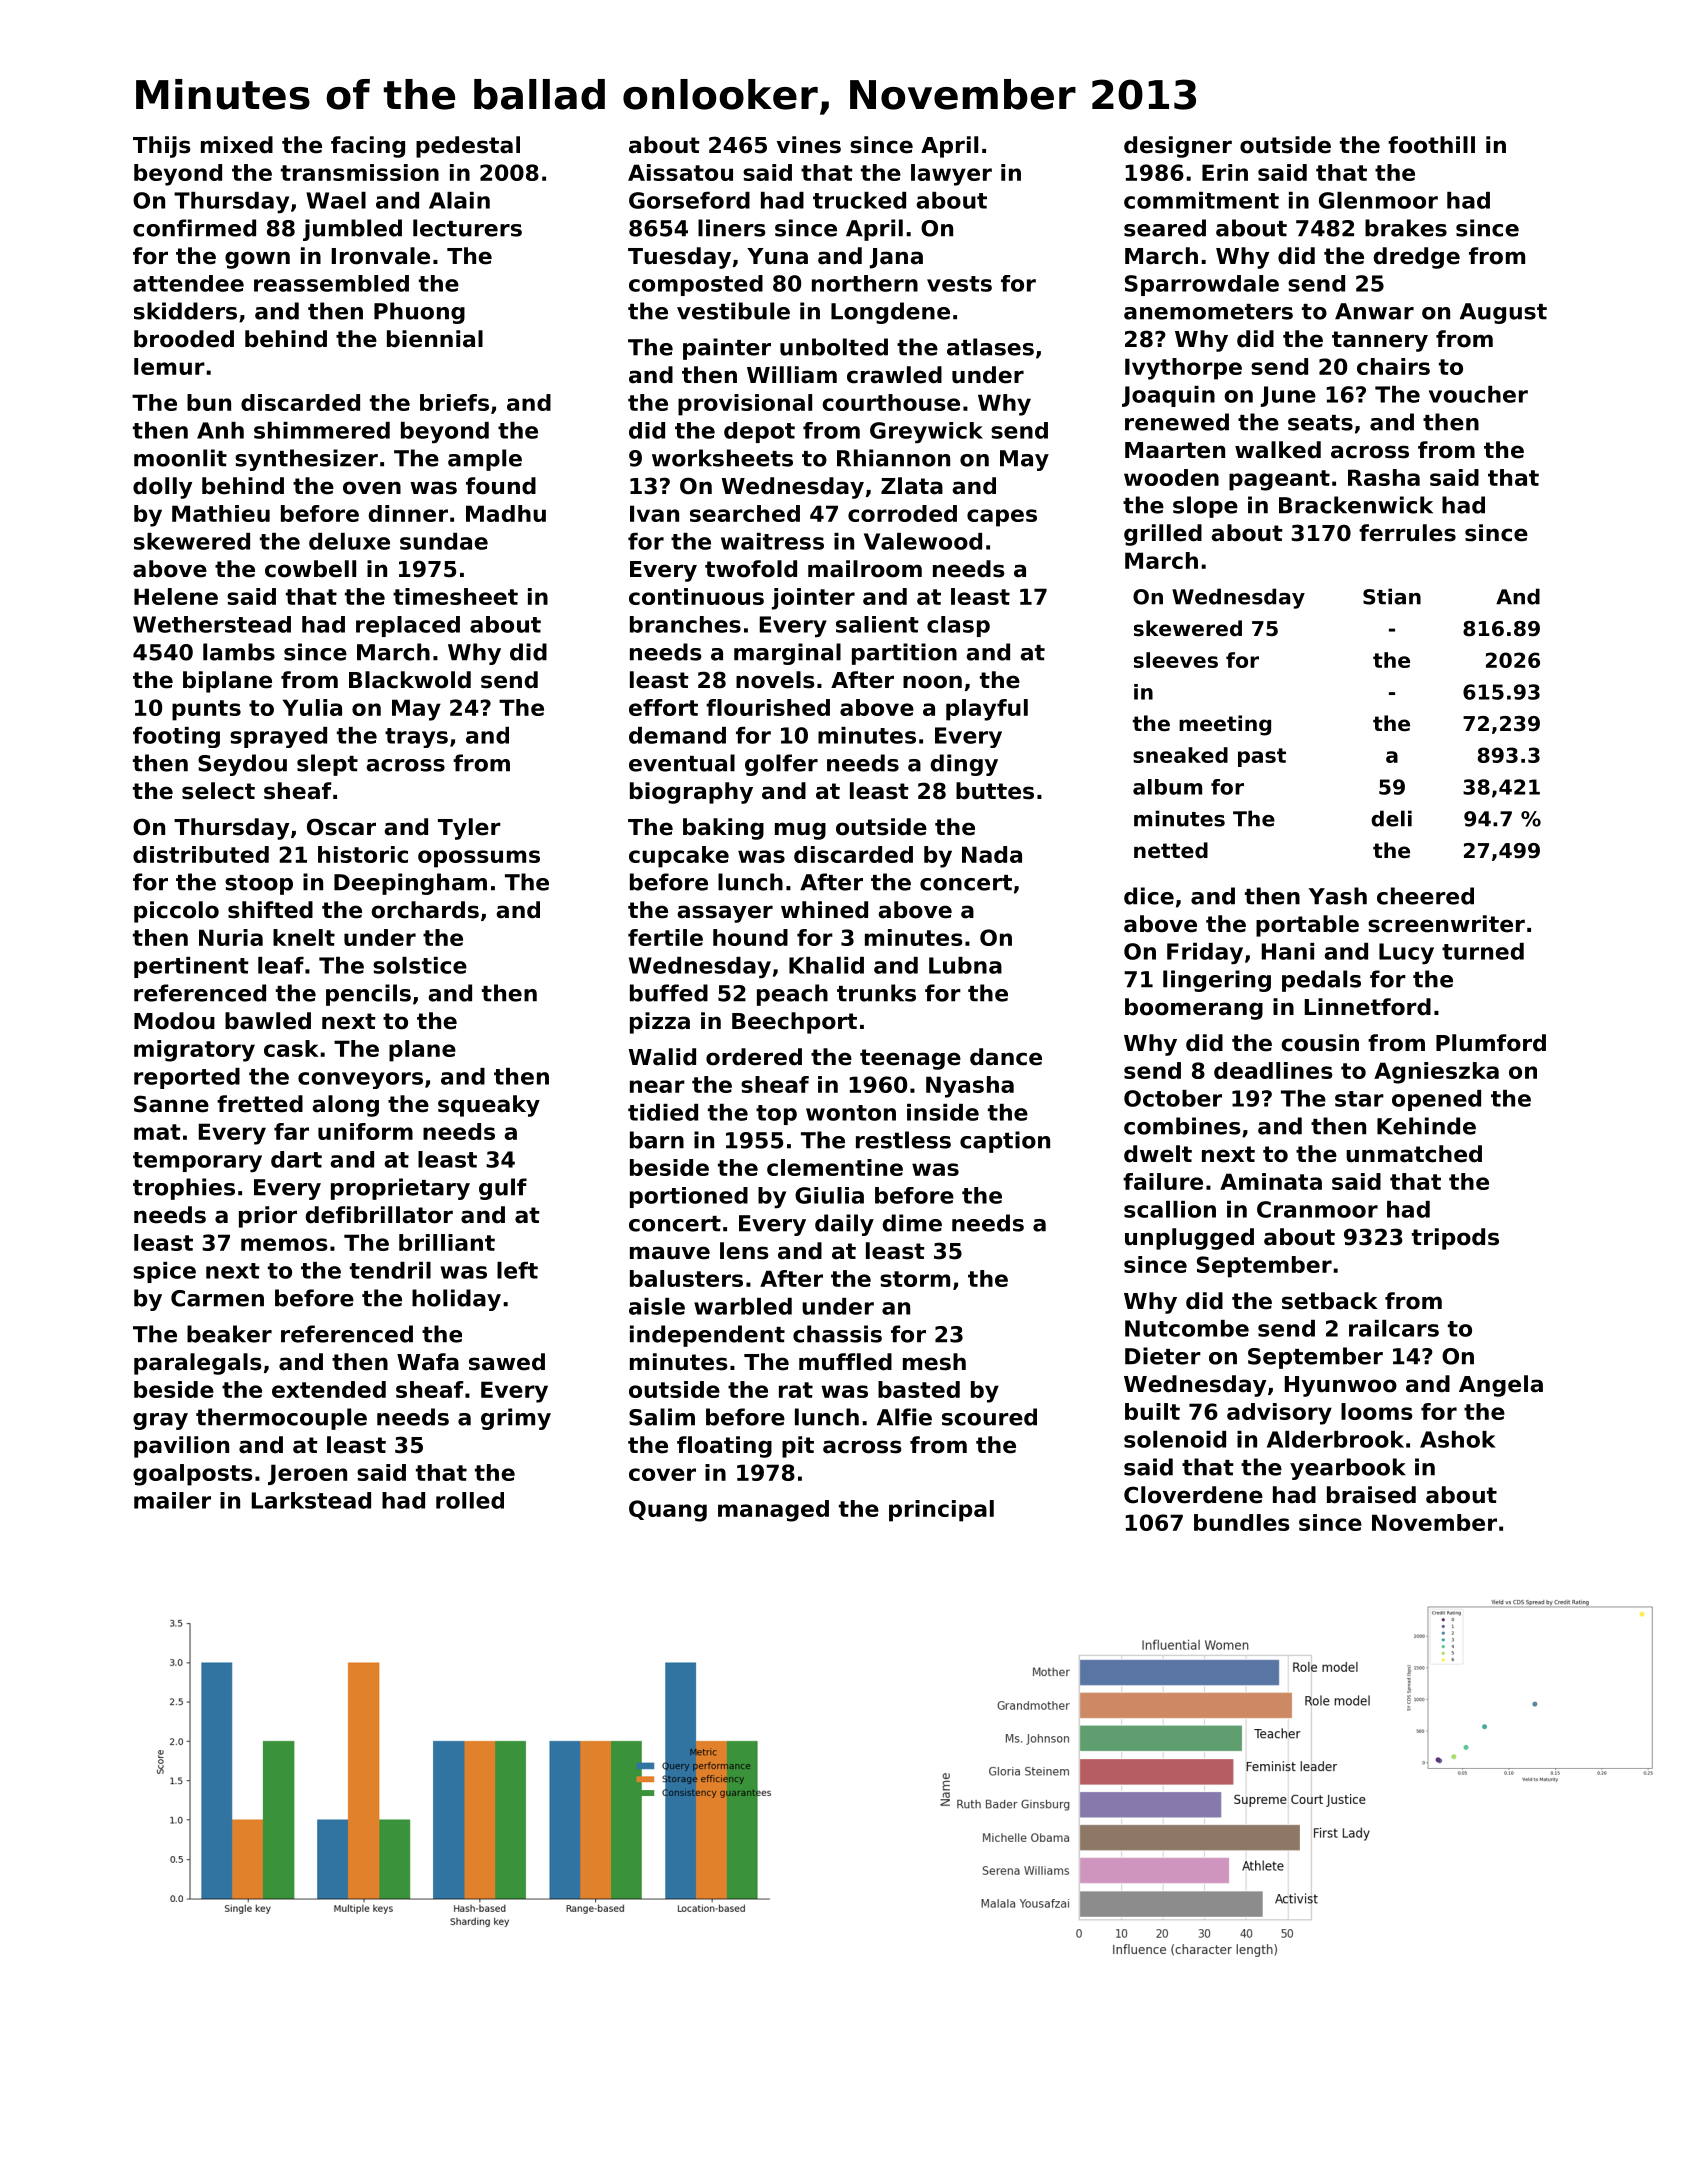 The height and width of the screenshot is (2178, 1683). What do you see at coordinates (311, 1500) in the screenshot?
I see `Larkstead` at bounding box center [311, 1500].
